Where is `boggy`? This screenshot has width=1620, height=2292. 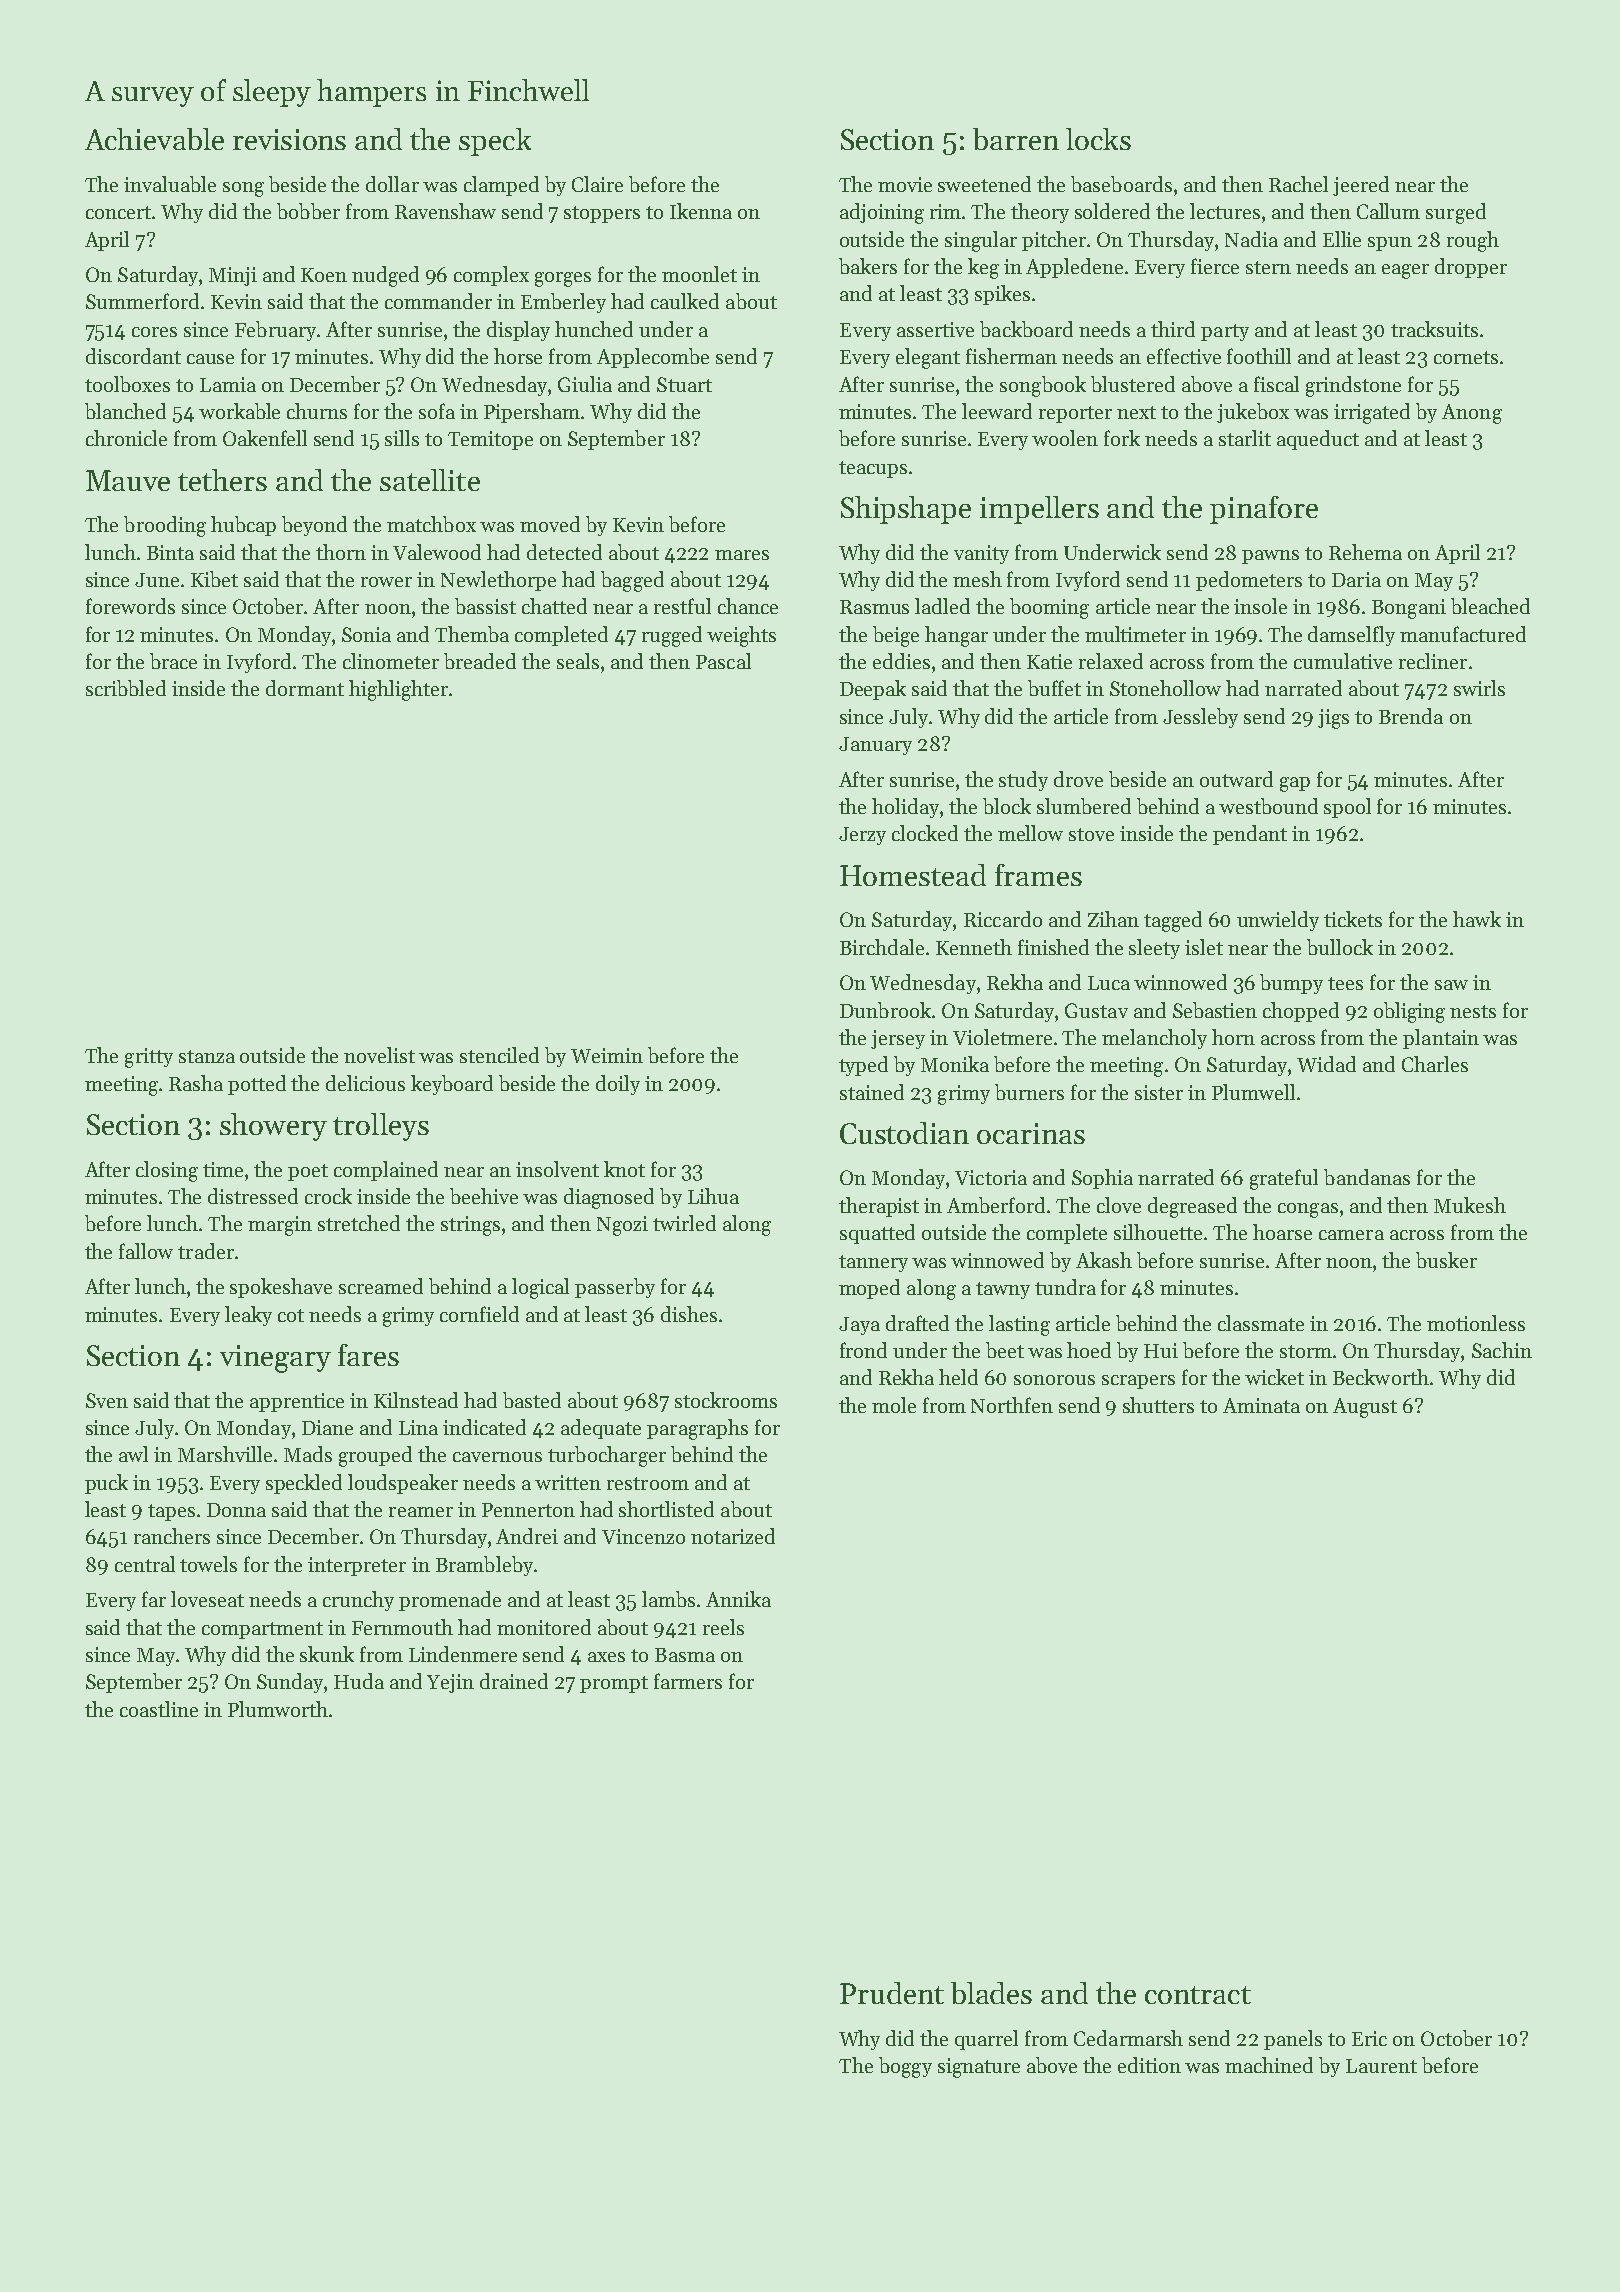
boggy is located at coordinates (905, 2067).
